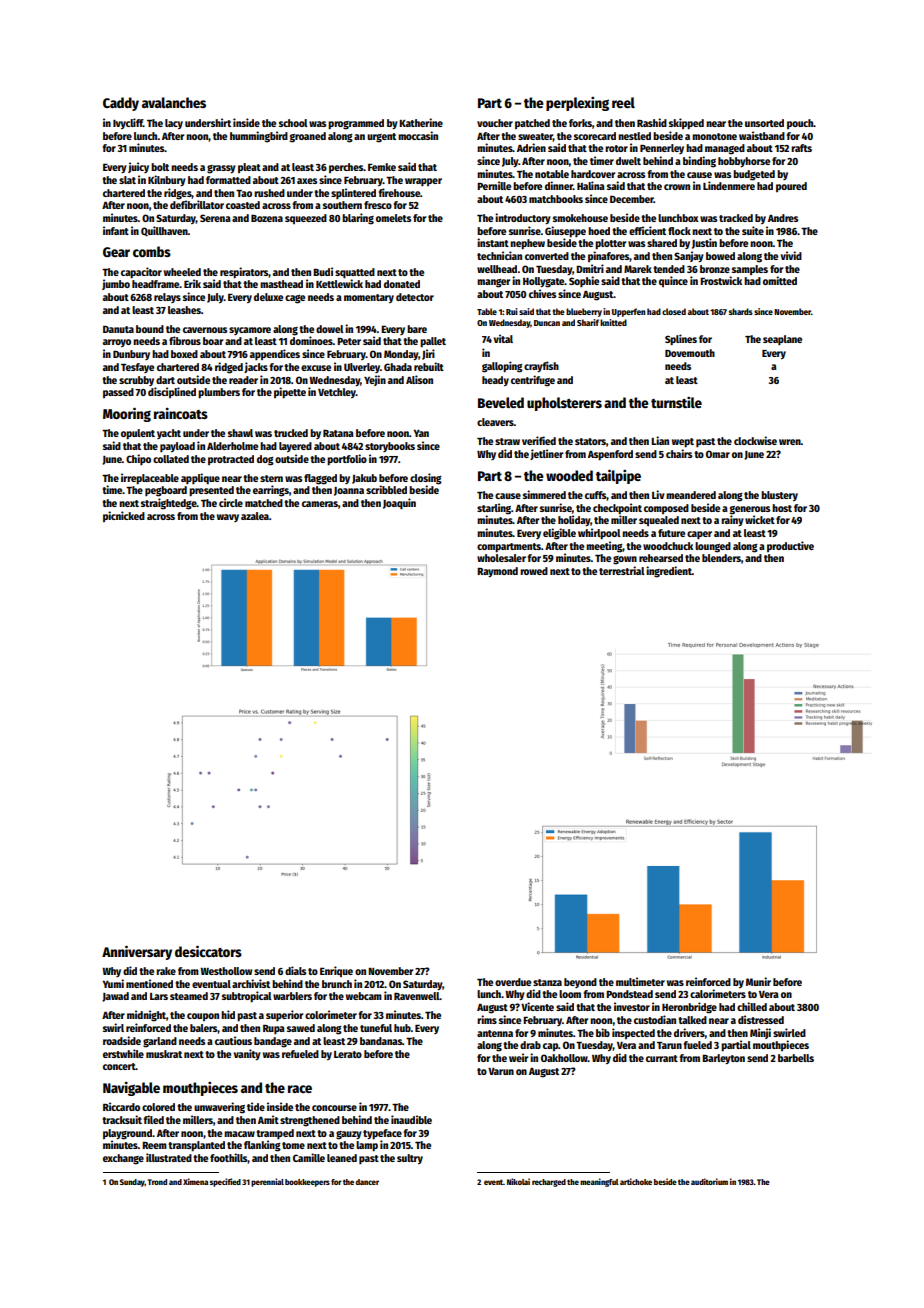  What do you see at coordinates (764, 123) in the screenshot?
I see `unsorted` at bounding box center [764, 123].
